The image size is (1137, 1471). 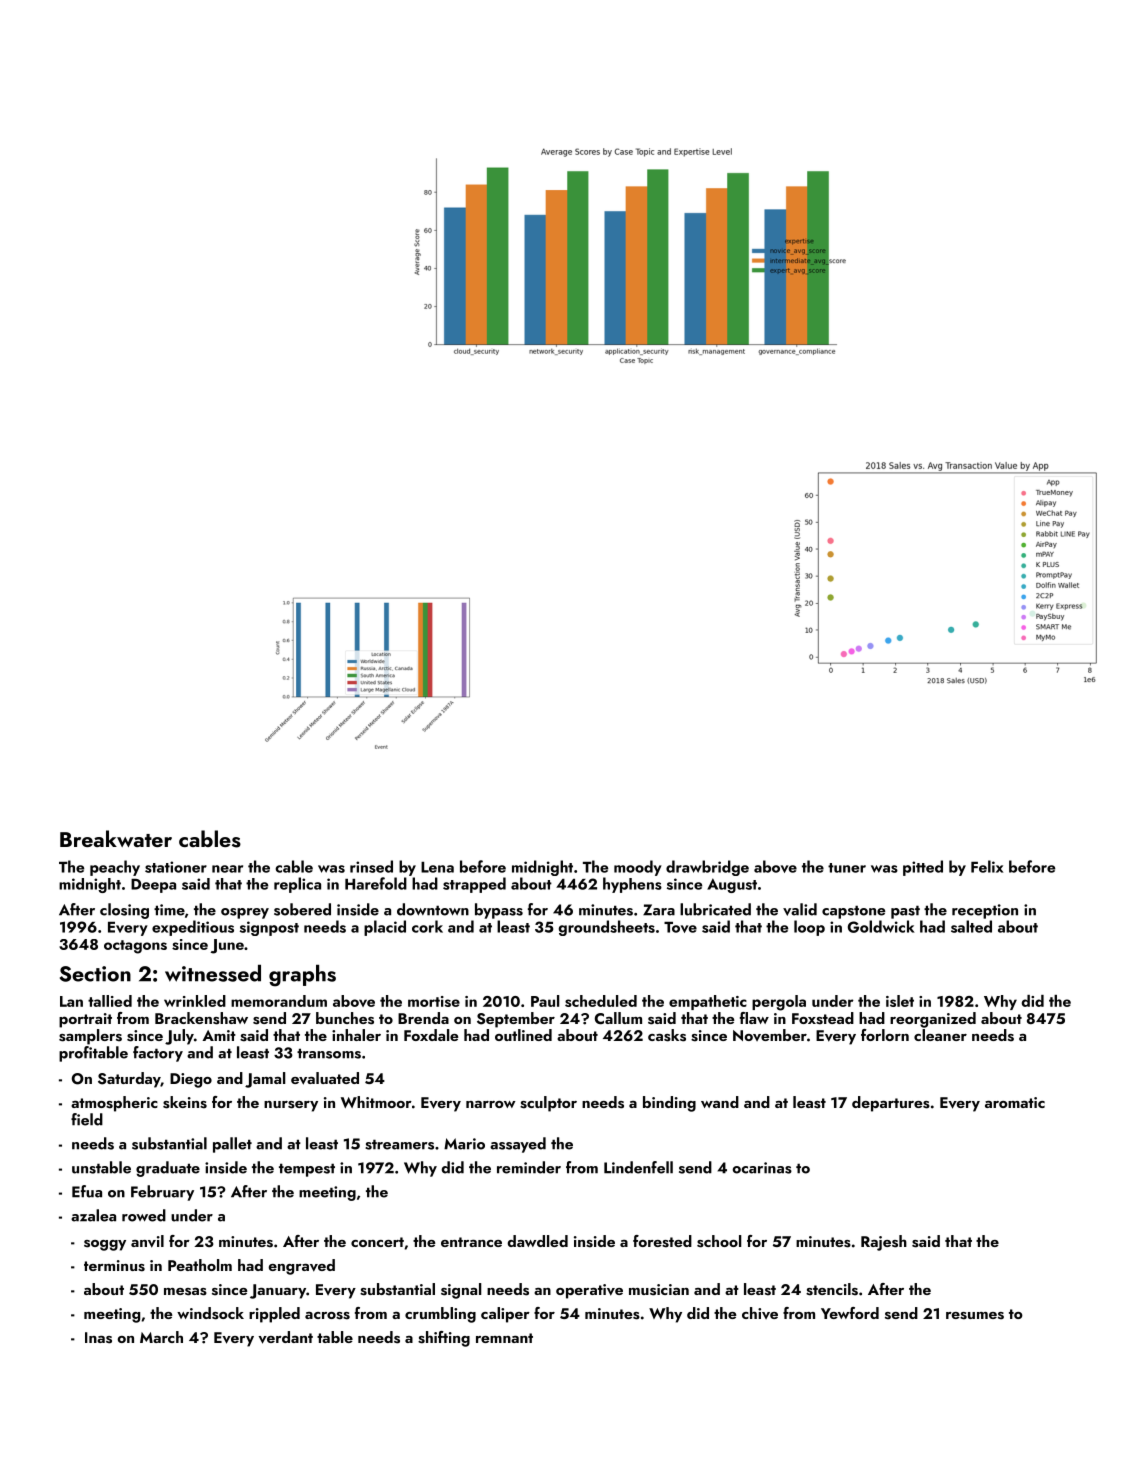 What do you see at coordinates (518, 1145) in the screenshot?
I see `assayed` at bounding box center [518, 1145].
